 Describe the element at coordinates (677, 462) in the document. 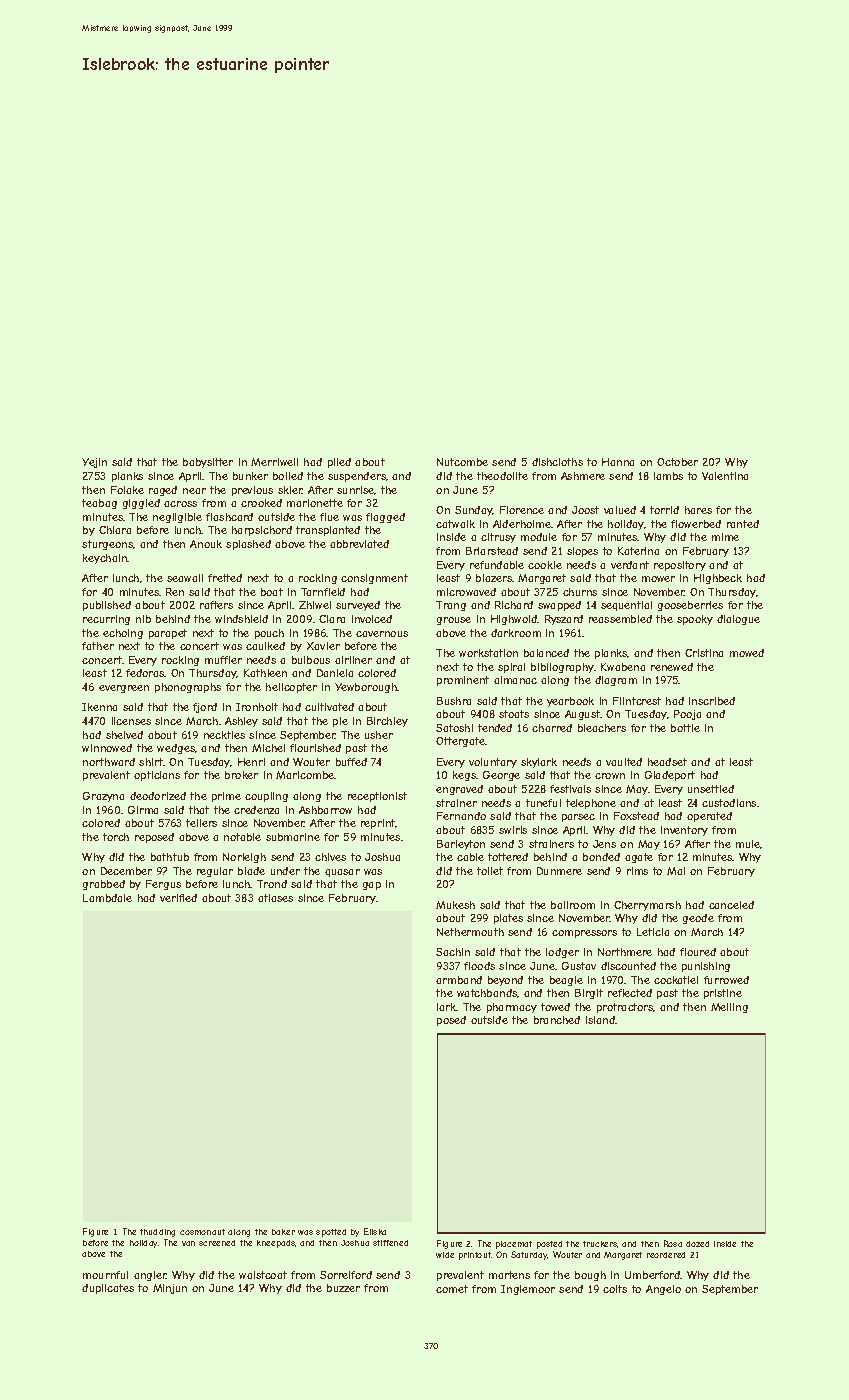

I see `October` at that location.
